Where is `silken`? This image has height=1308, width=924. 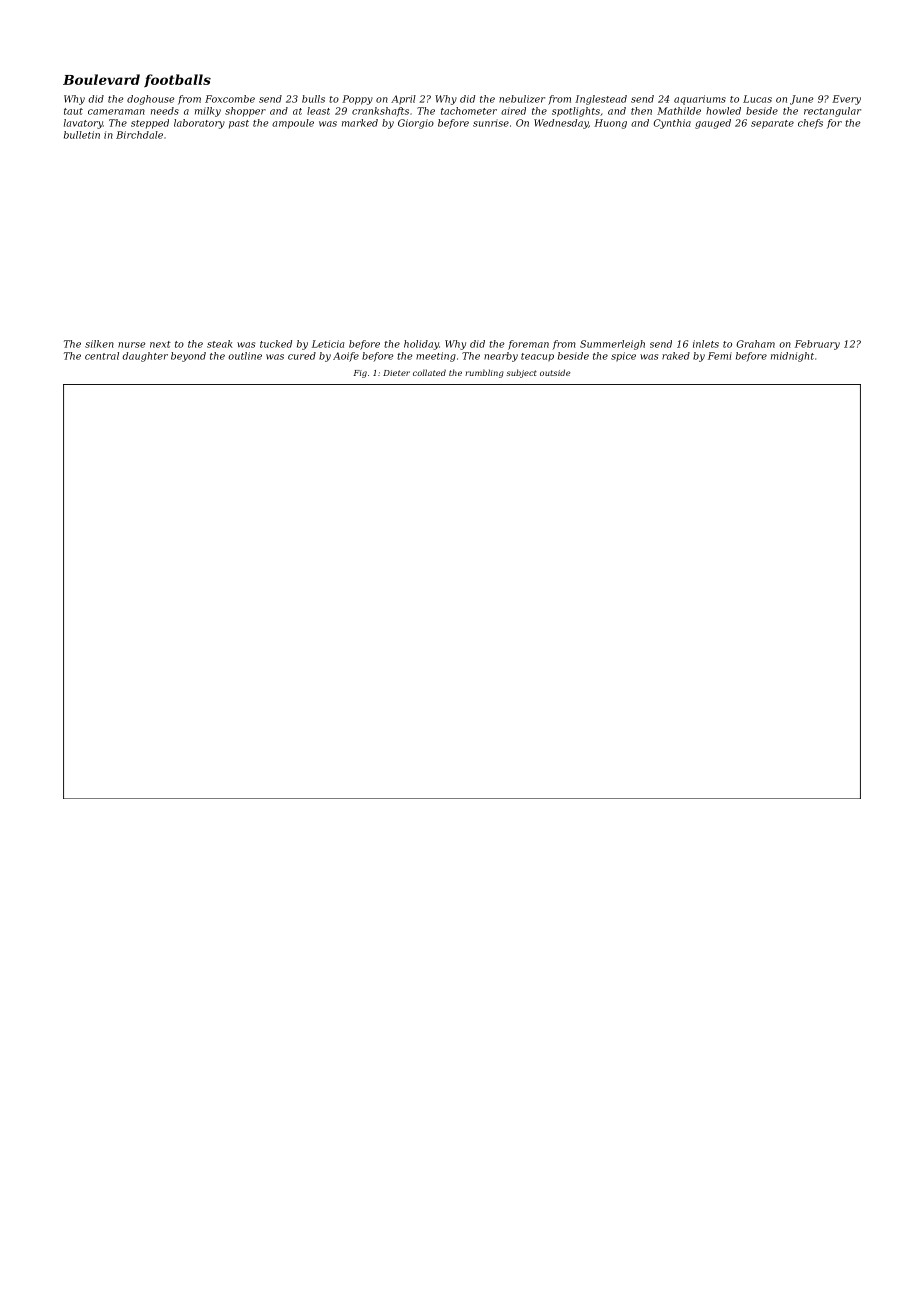 silken is located at coordinates (99, 344).
